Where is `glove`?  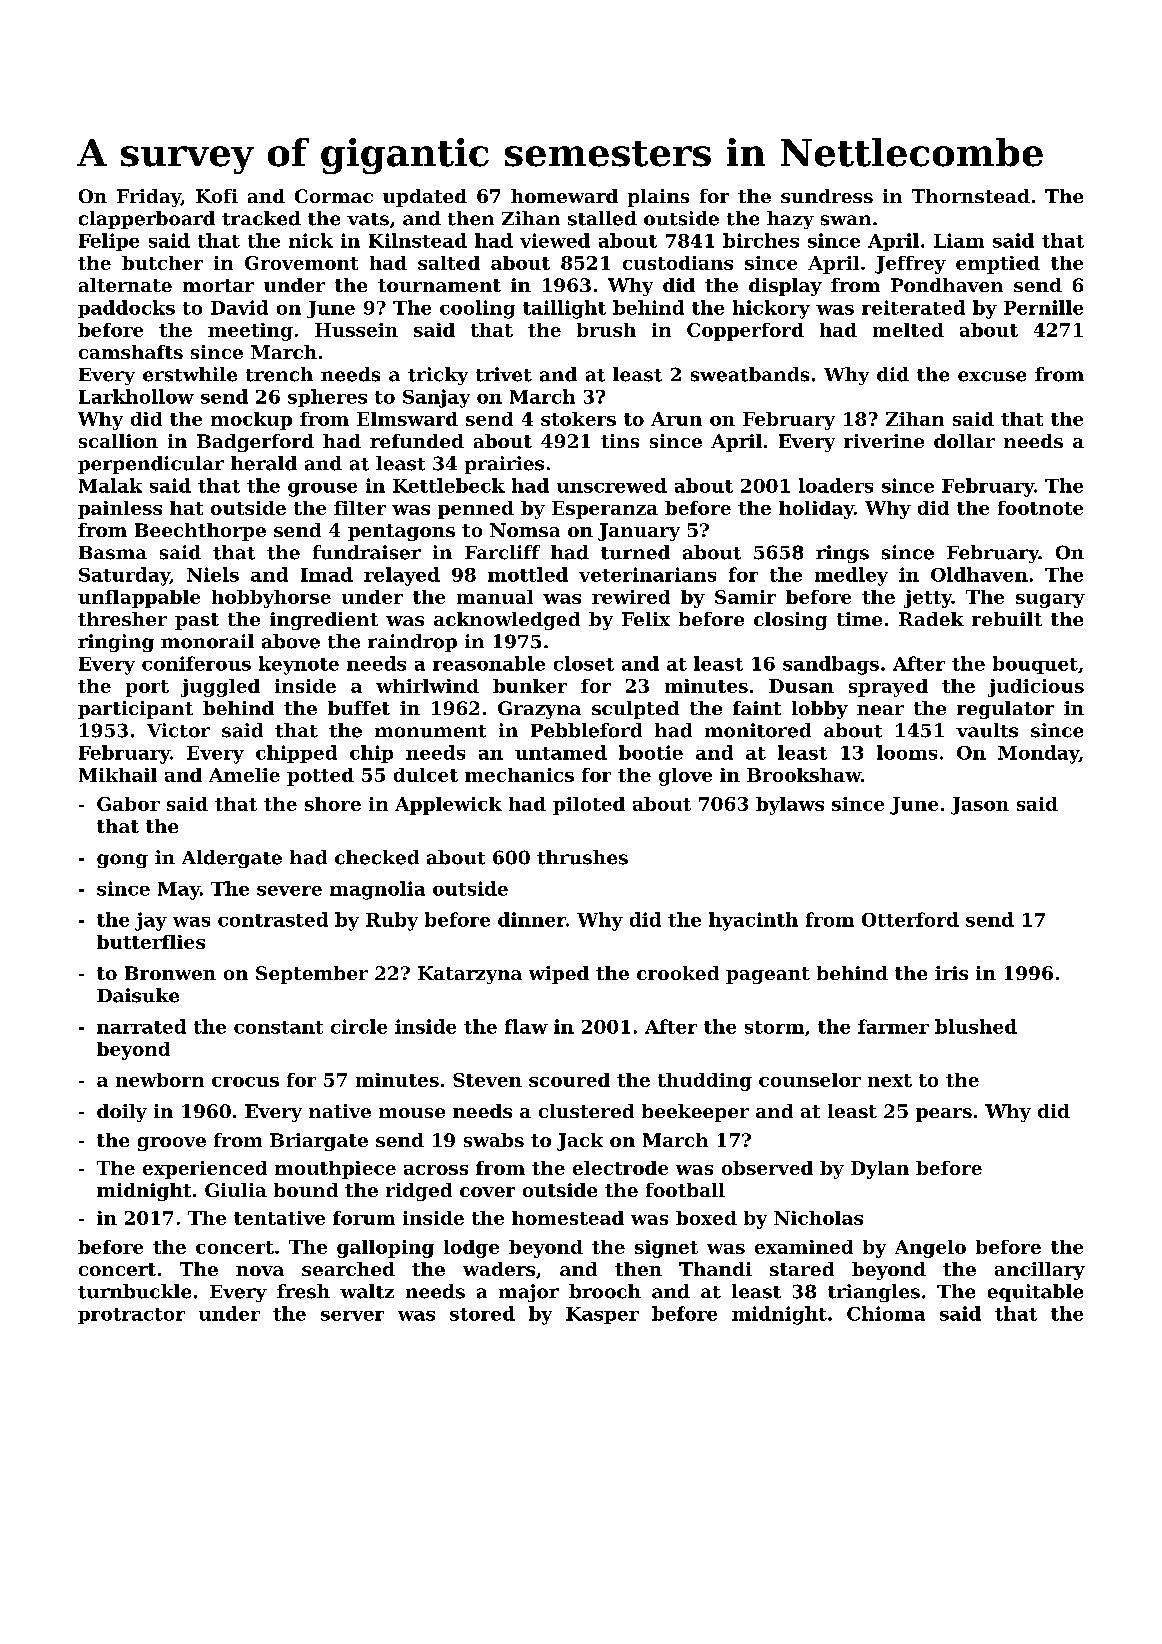
glove is located at coordinates (685, 777).
